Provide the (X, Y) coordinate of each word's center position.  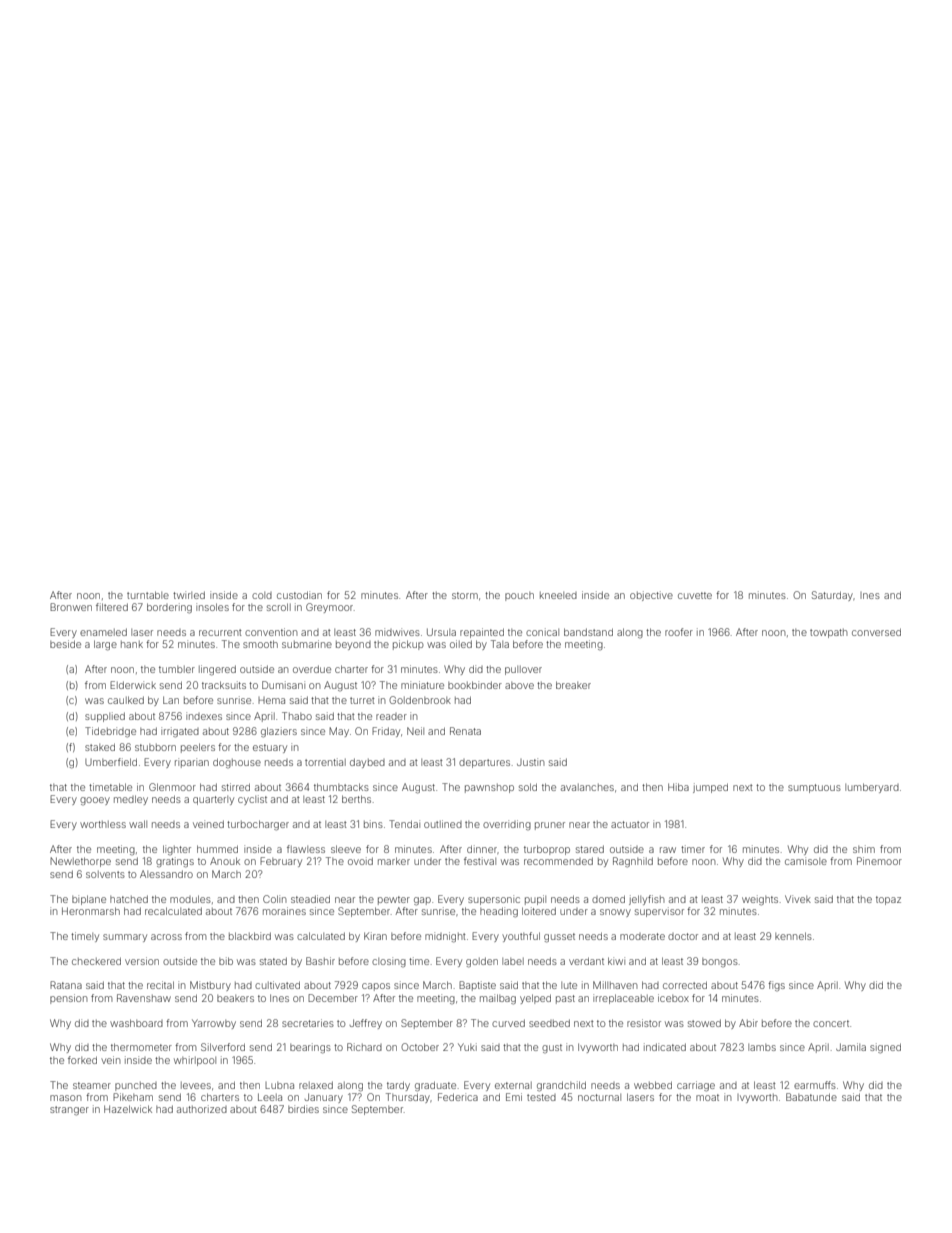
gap (422, 901)
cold (262, 595)
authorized (202, 1109)
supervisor (659, 912)
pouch (519, 596)
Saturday (832, 596)
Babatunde (811, 1097)
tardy (398, 1086)
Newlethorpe (80, 862)
